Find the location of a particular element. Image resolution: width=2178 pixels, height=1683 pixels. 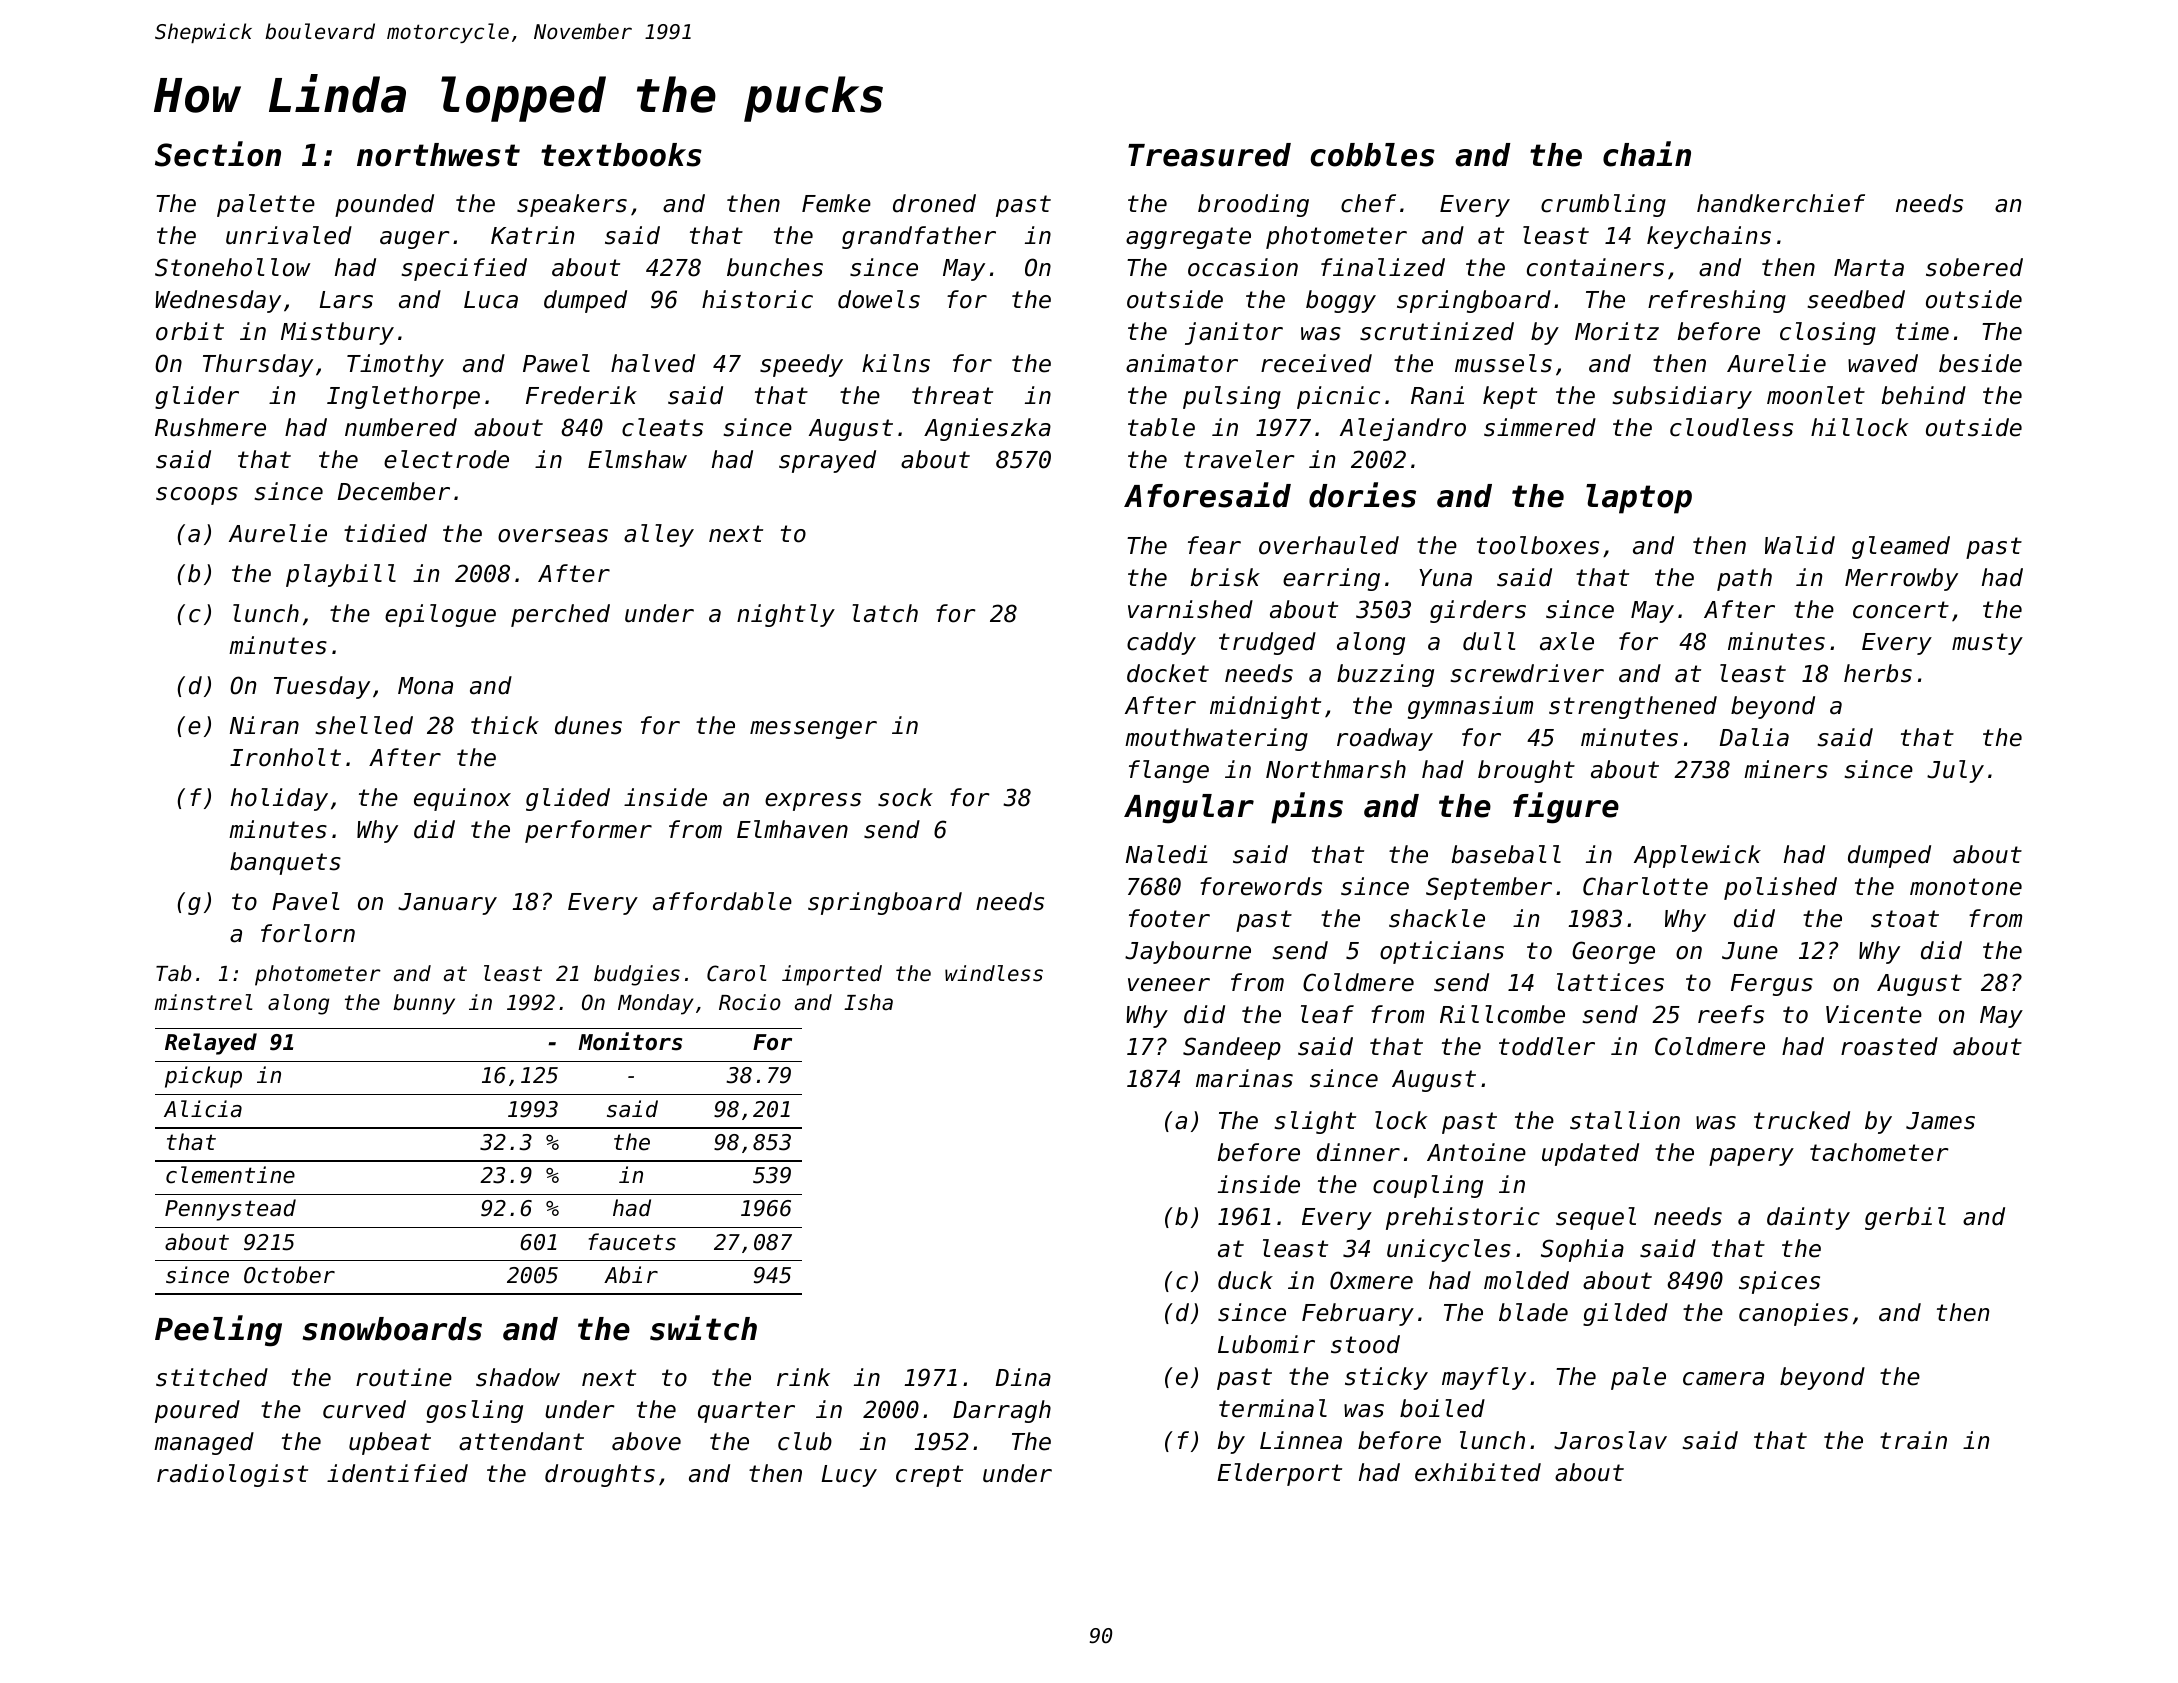

Section is located at coordinates (218, 154).
